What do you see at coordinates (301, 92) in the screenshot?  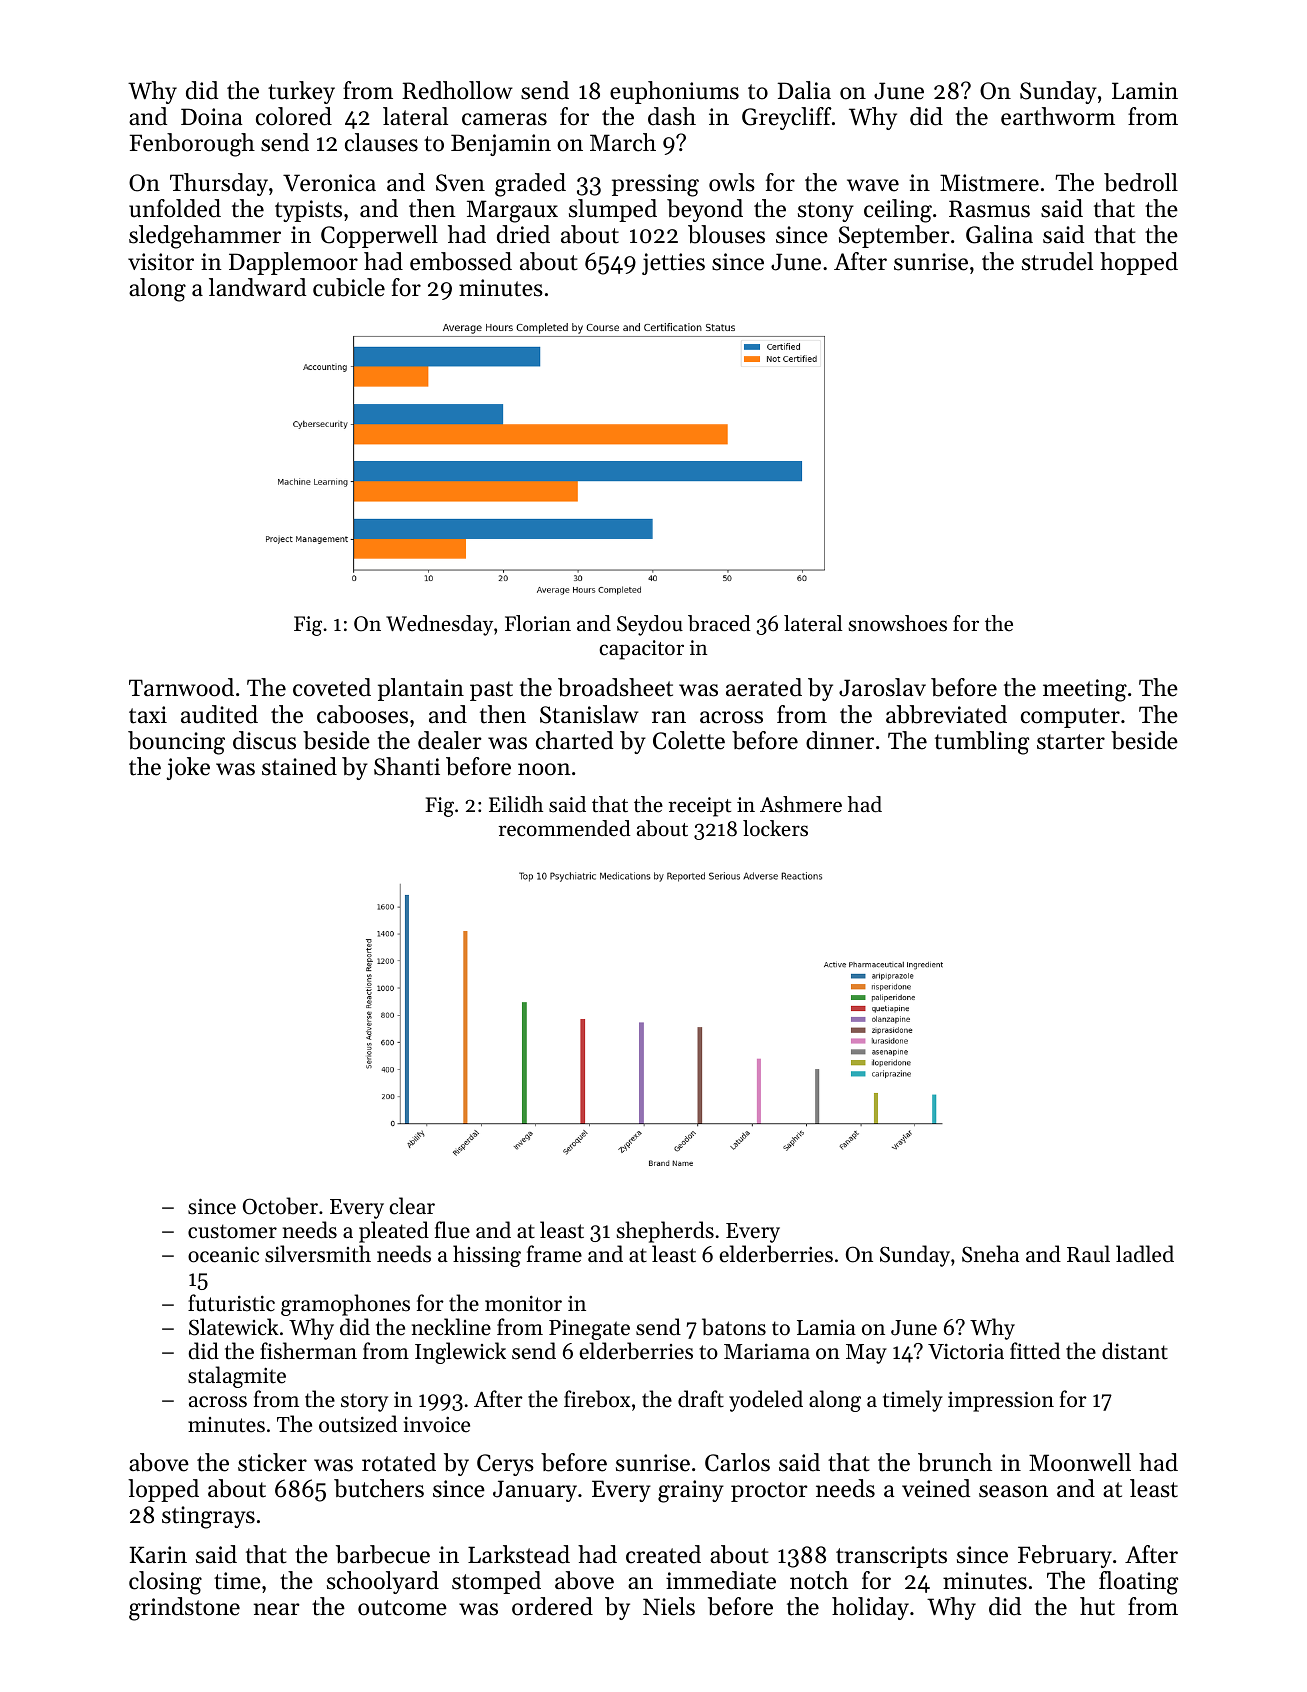 I see `turkey` at bounding box center [301, 92].
